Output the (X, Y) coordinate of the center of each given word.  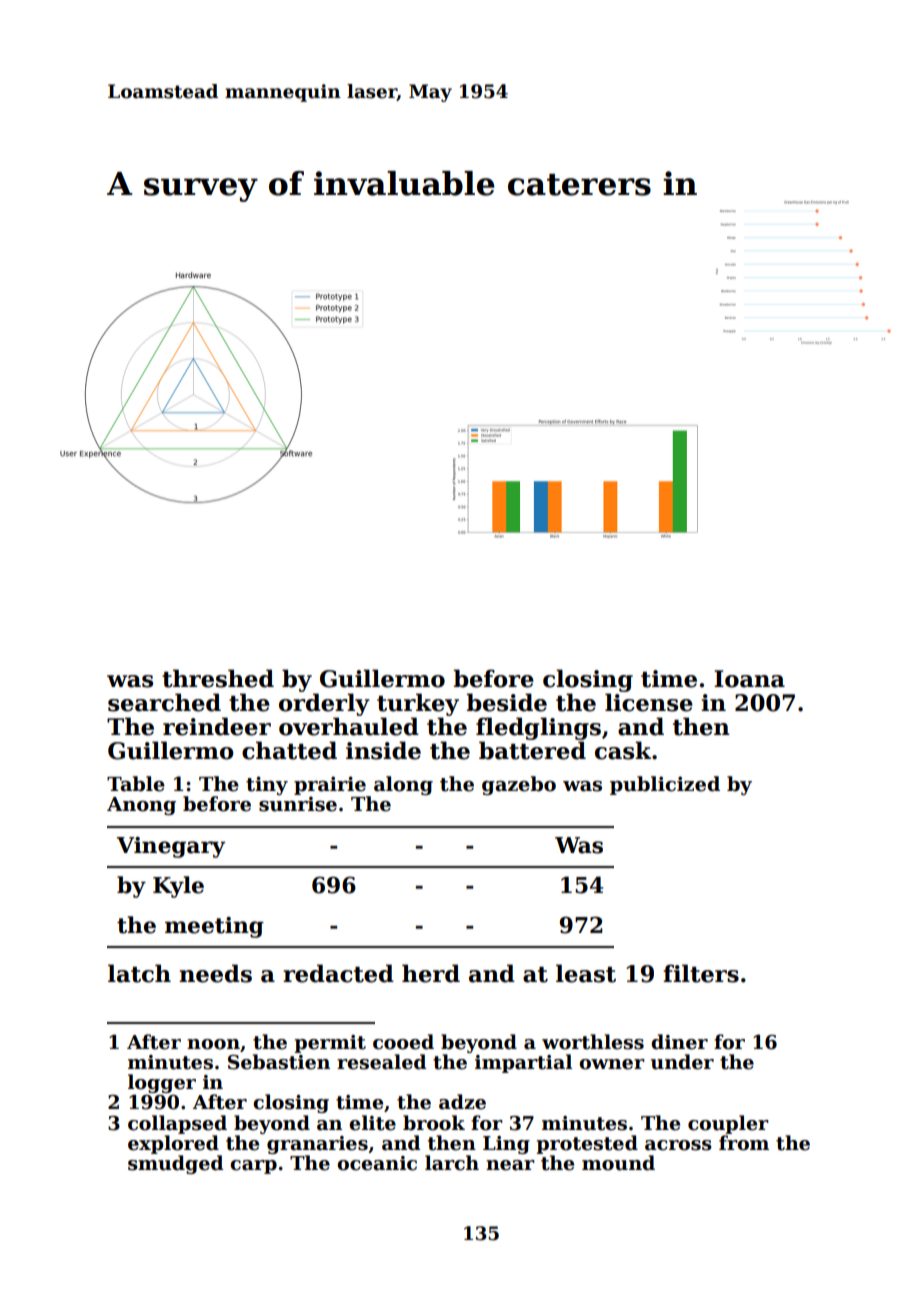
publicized (665, 785)
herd (431, 973)
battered (532, 750)
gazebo (519, 785)
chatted (289, 750)
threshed (218, 678)
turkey (418, 704)
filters (701, 973)
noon (213, 1044)
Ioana (749, 679)
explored (173, 1144)
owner (612, 1064)
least (586, 973)
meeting (214, 927)
